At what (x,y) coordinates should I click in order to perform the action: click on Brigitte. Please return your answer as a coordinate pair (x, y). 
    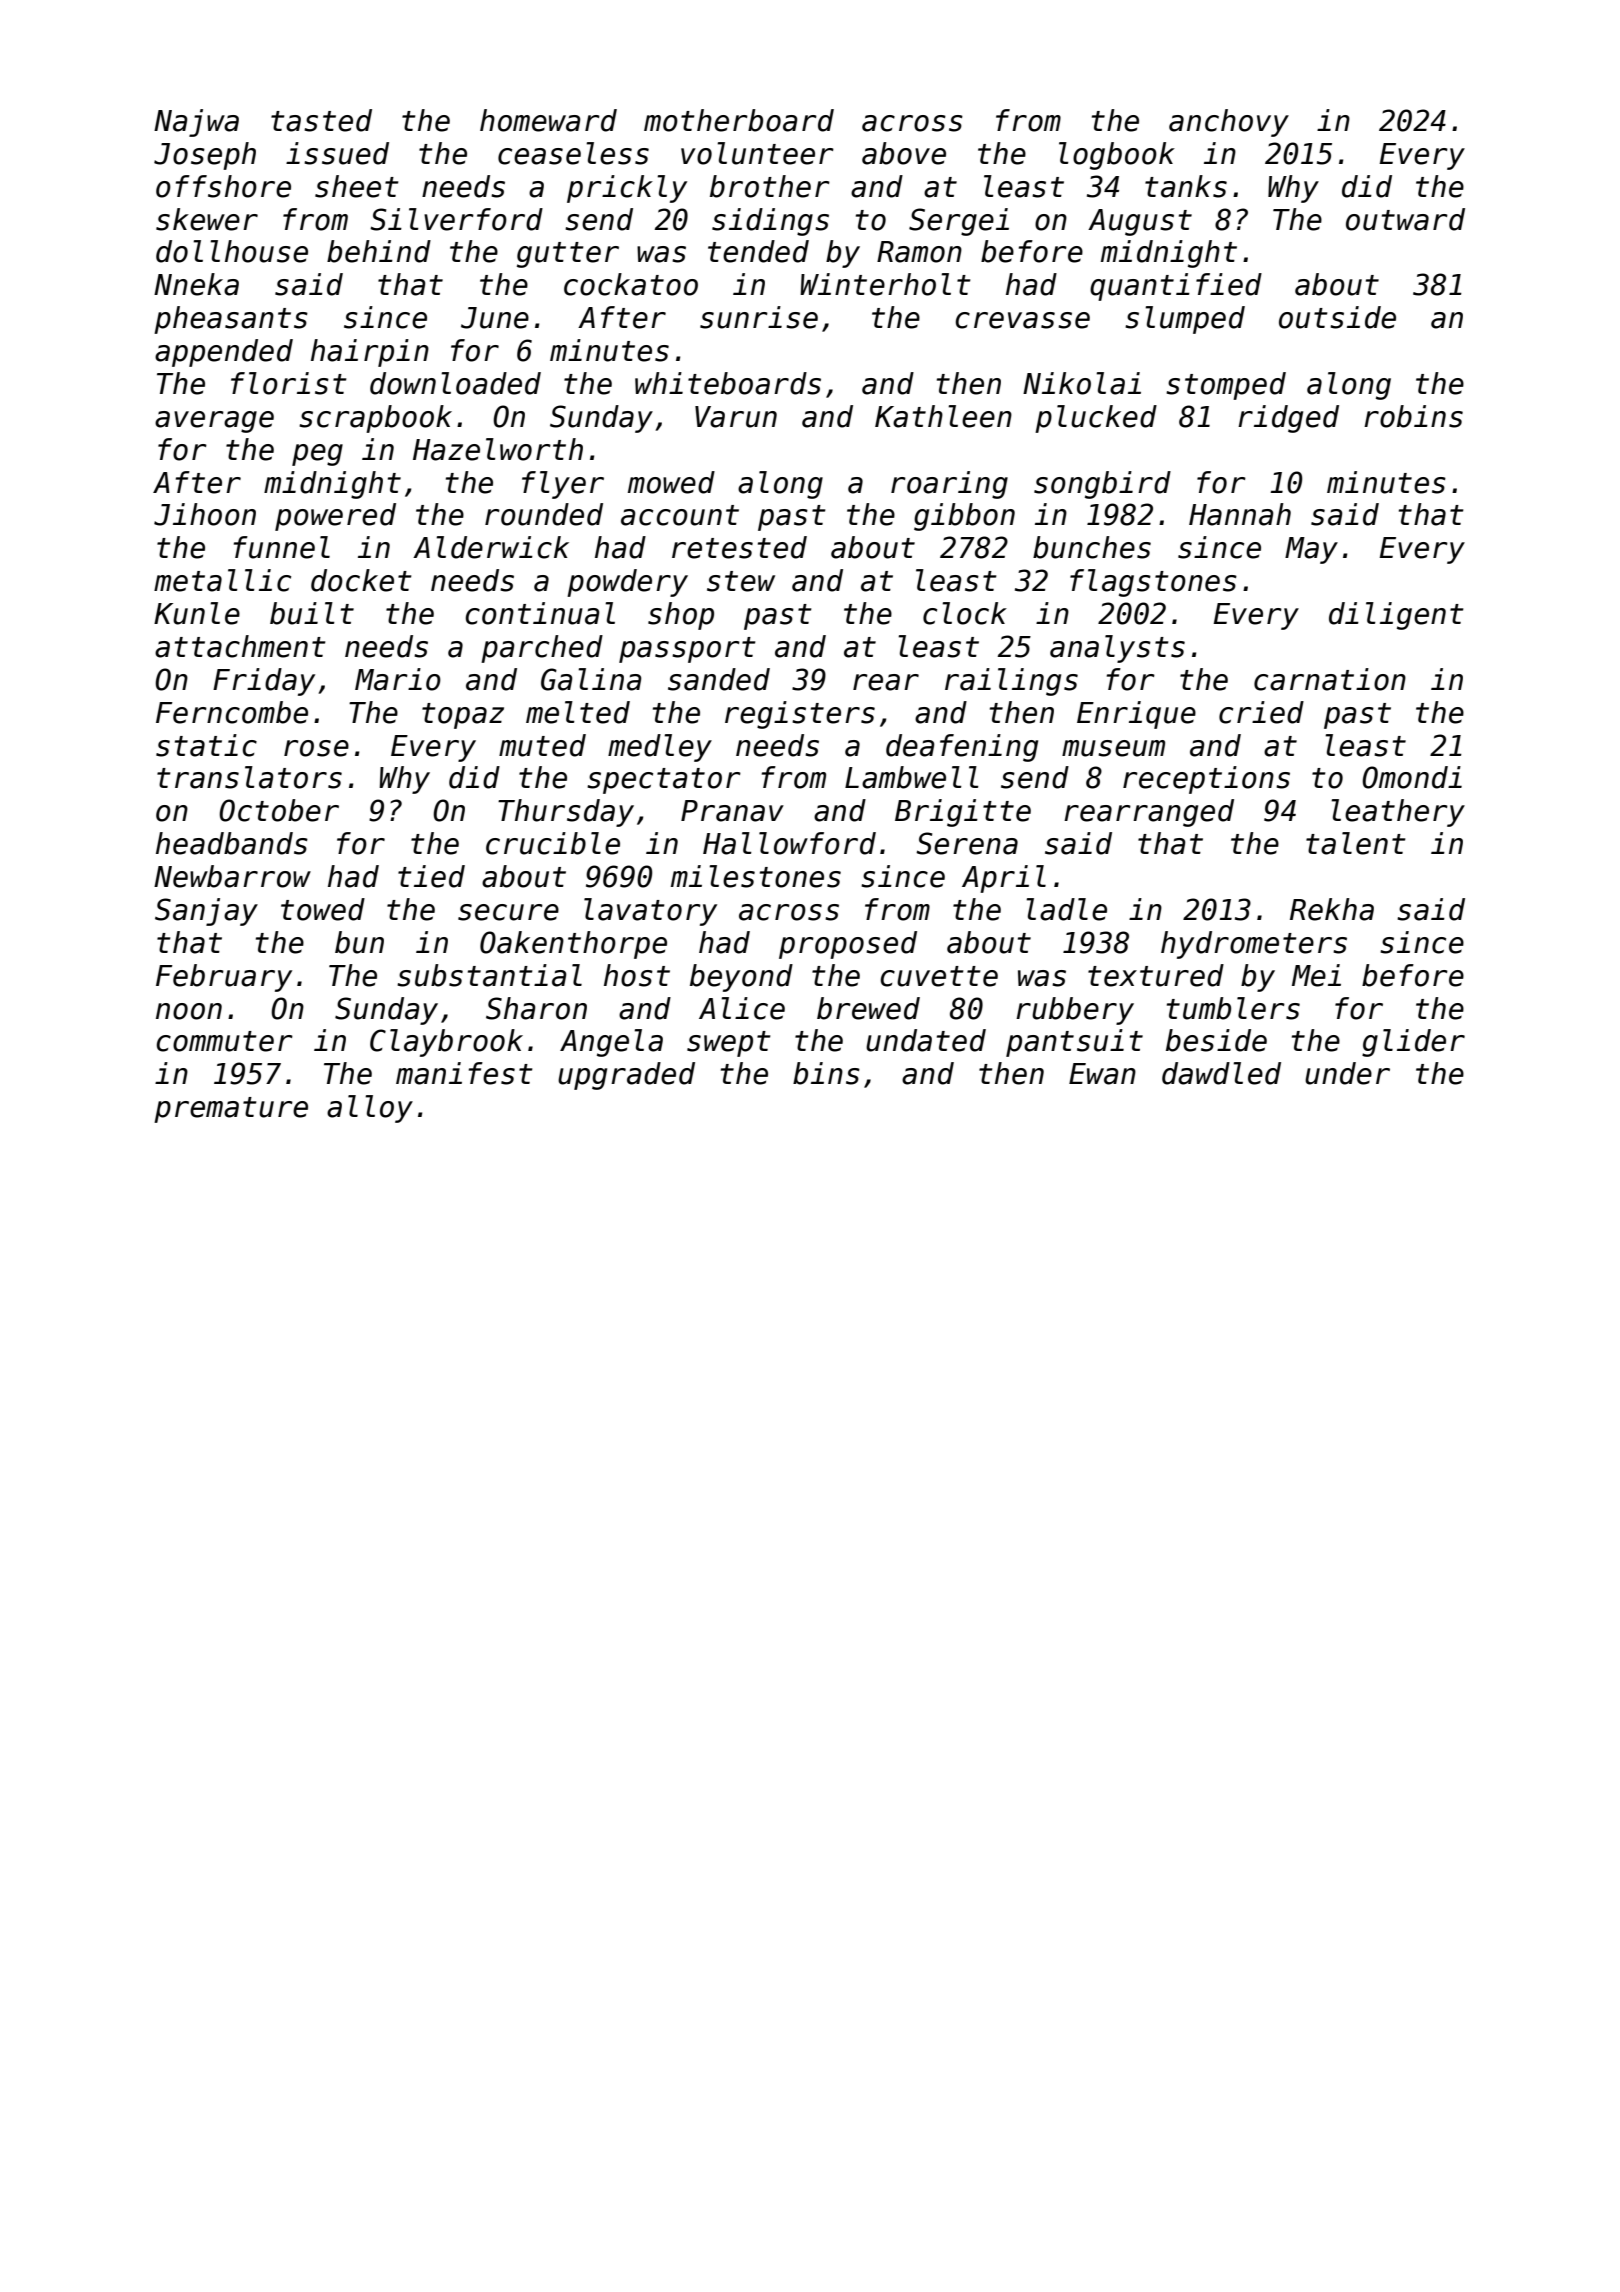
    Looking at the image, I should click on (963, 813).
